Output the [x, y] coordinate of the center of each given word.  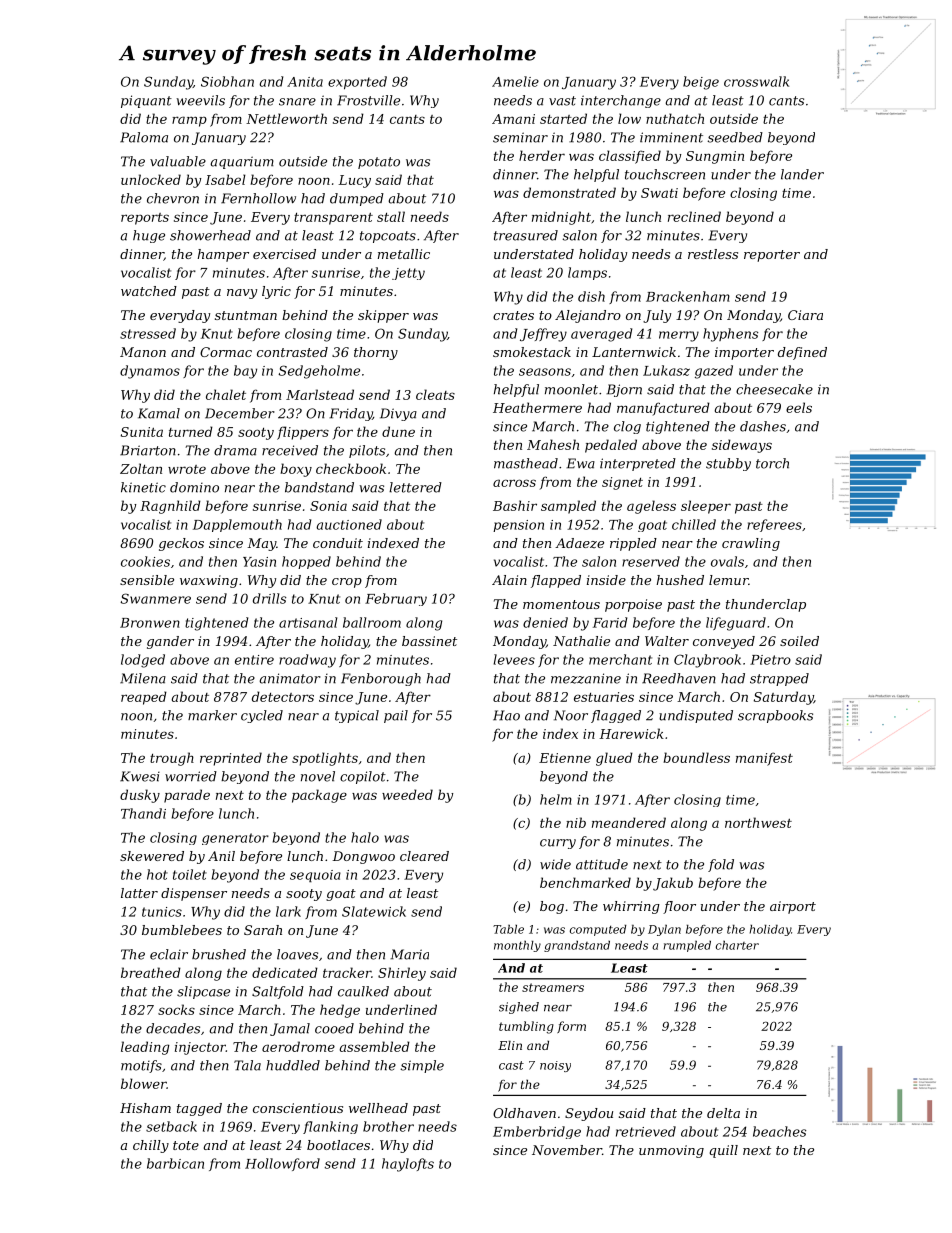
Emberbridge [537, 1132]
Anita [305, 82]
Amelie [515, 81]
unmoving [671, 1151]
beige [701, 83]
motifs [141, 1066]
